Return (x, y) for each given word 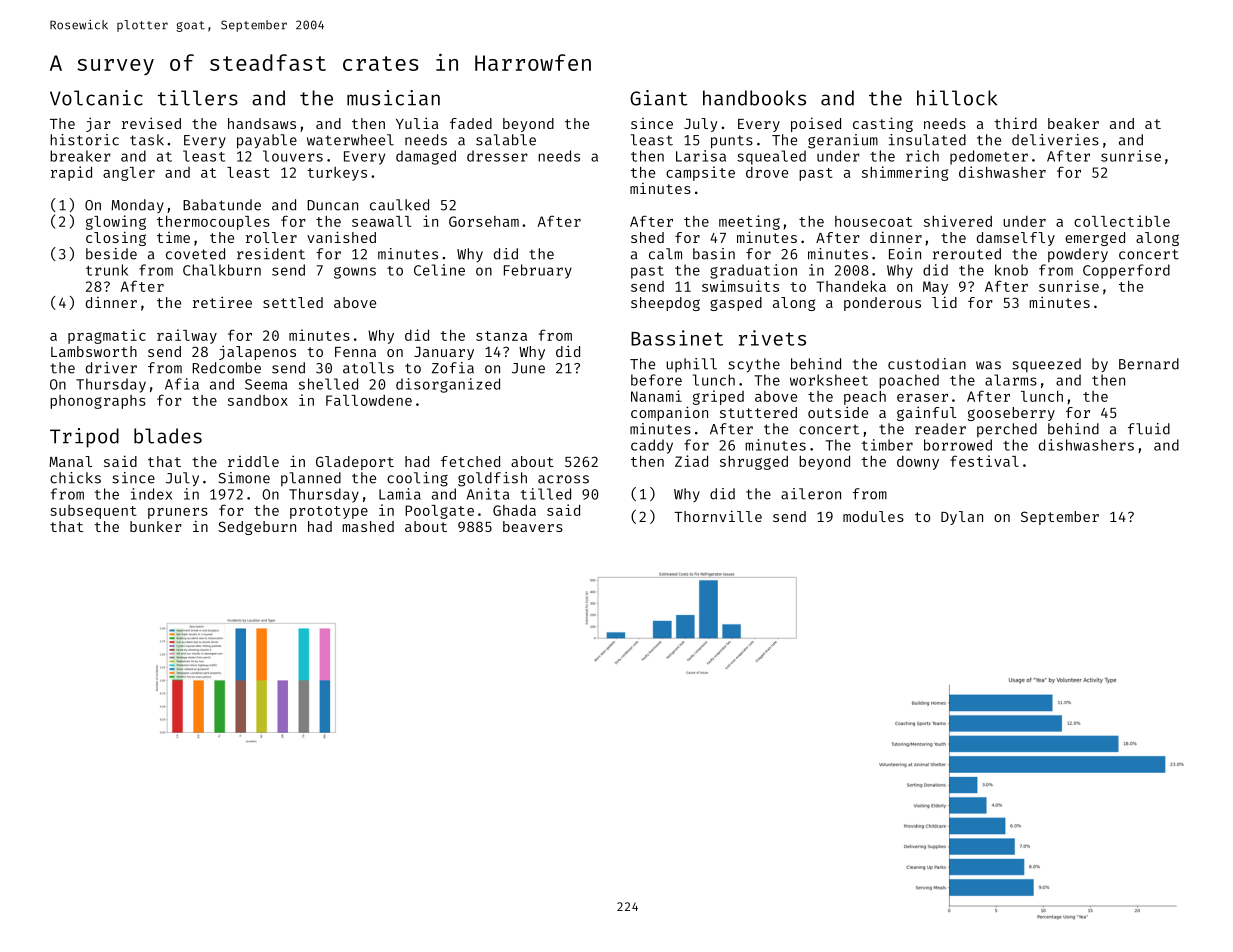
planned (311, 479)
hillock (957, 98)
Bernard (1149, 364)
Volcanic (96, 98)
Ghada (514, 510)
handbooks (754, 98)
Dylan (962, 518)
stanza (501, 336)
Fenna (355, 352)
